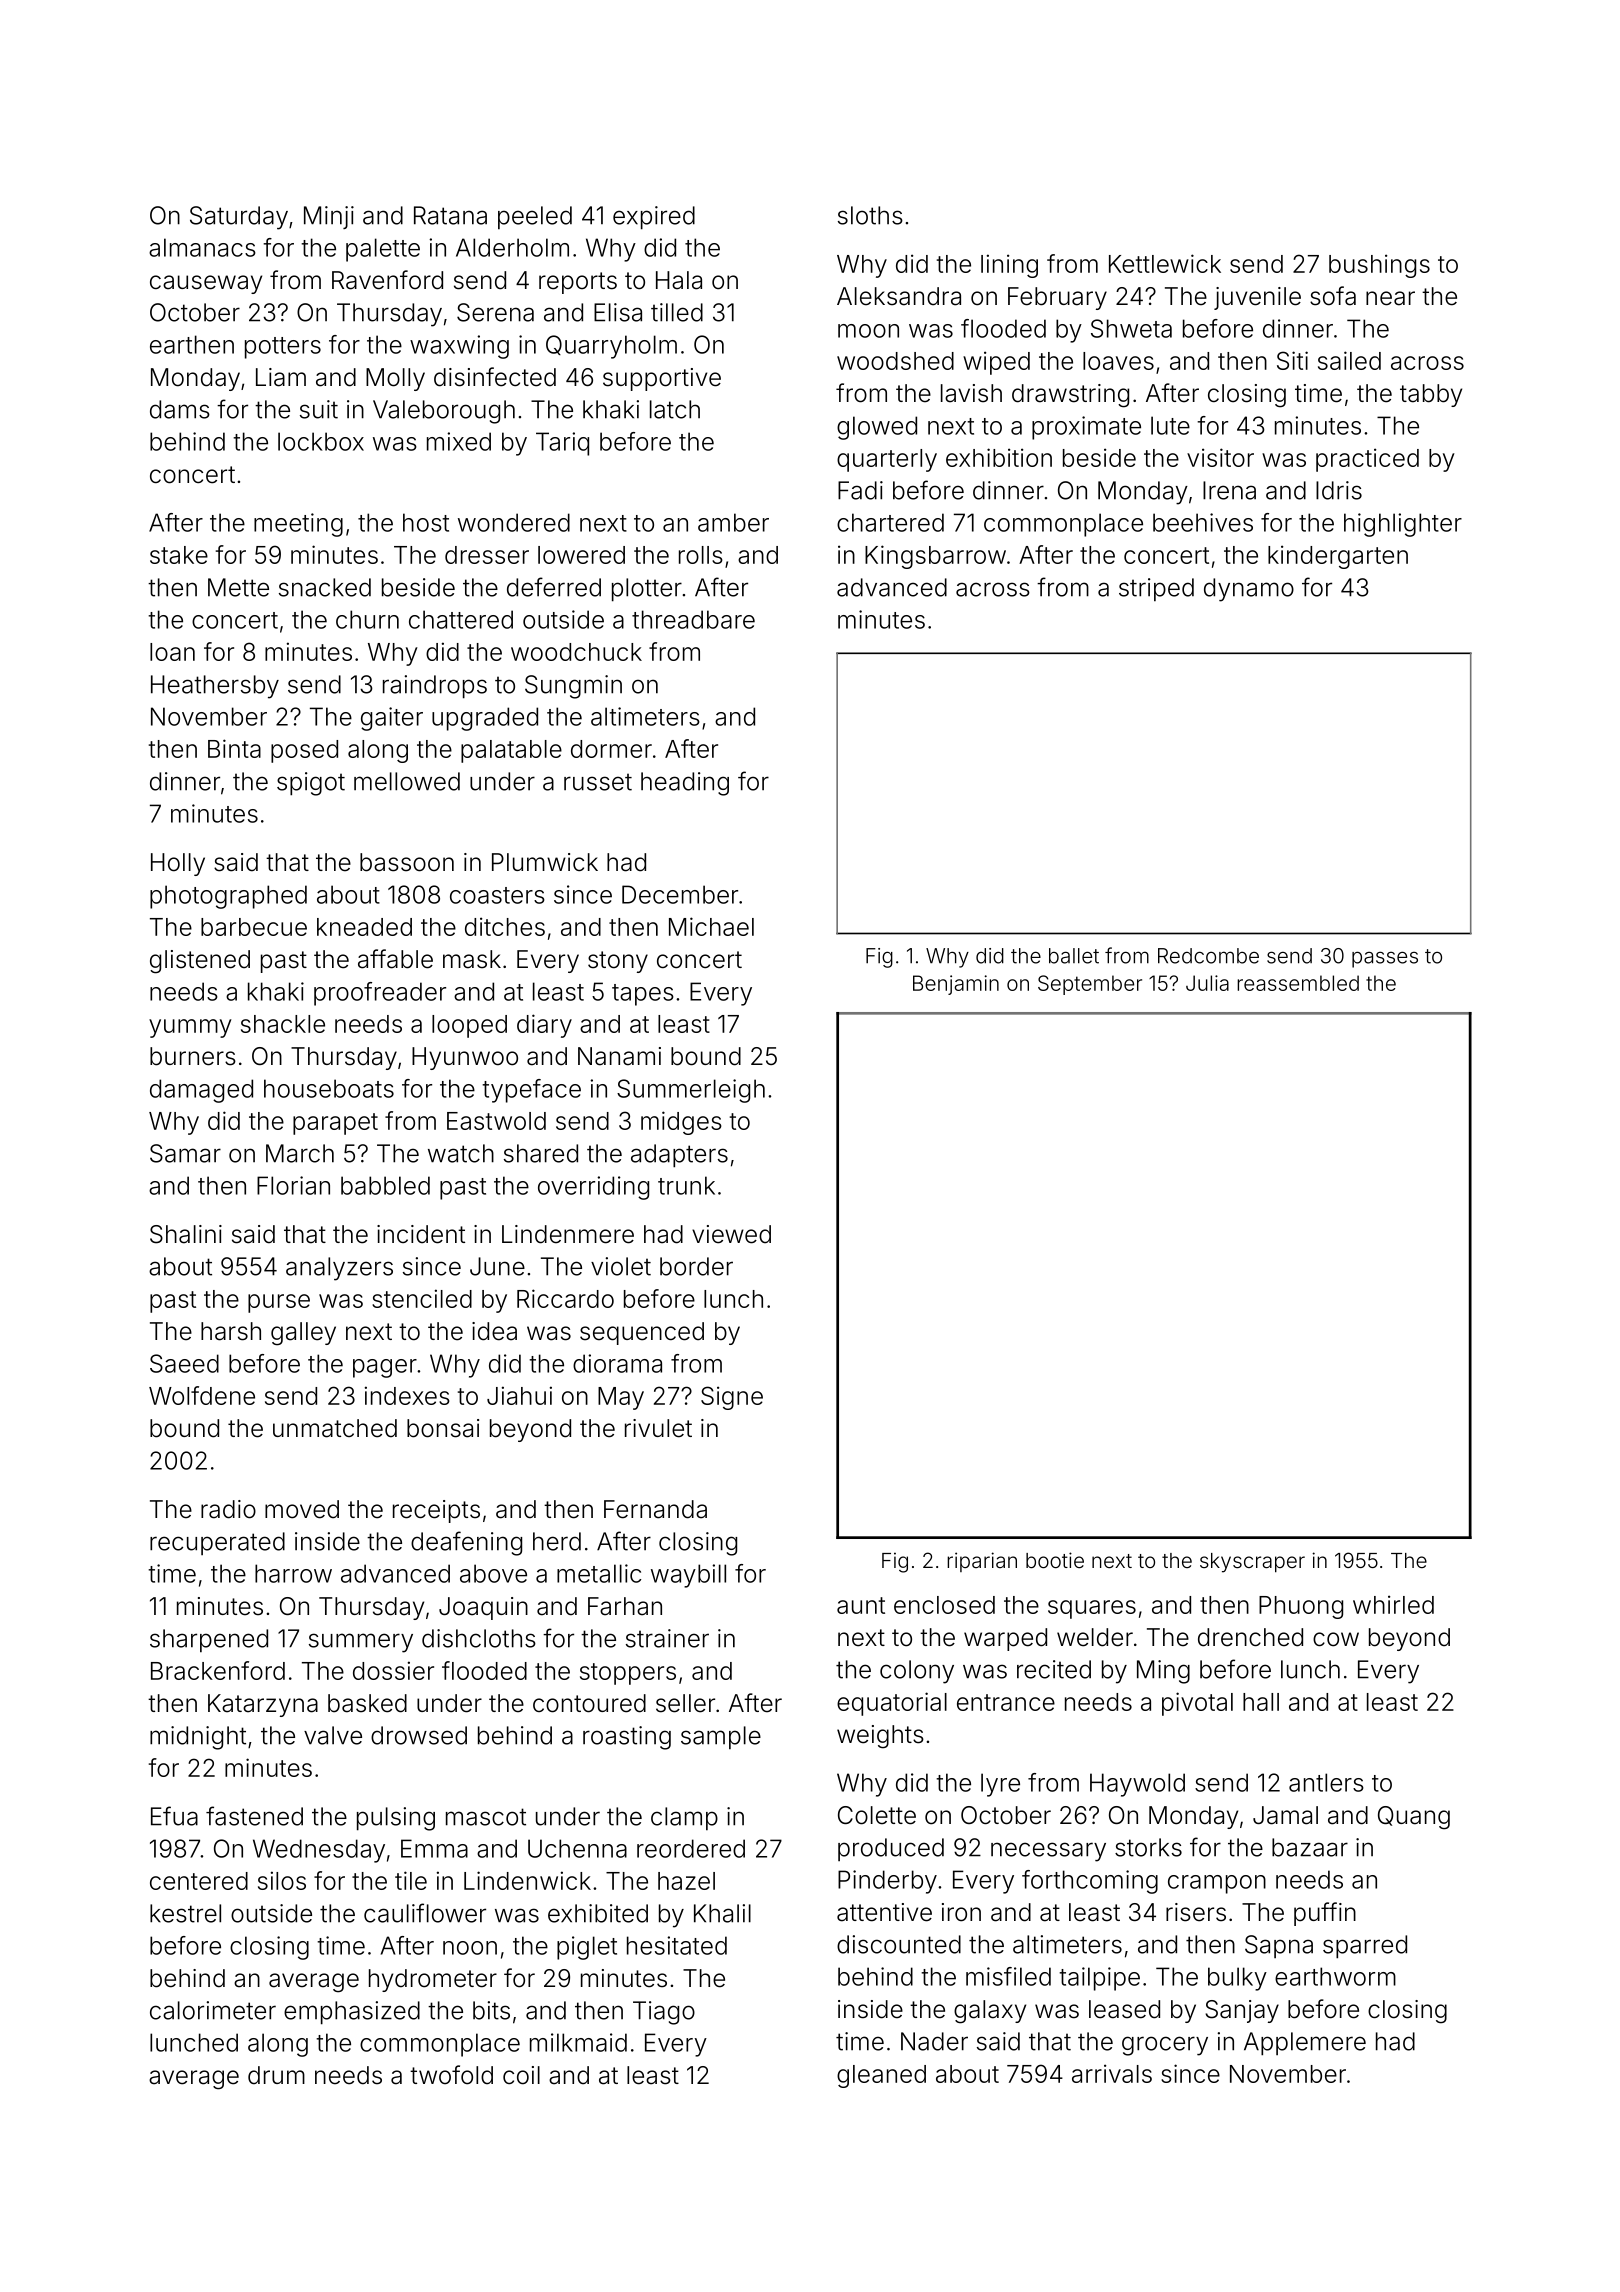  I want to click on coil, so click(521, 2075).
